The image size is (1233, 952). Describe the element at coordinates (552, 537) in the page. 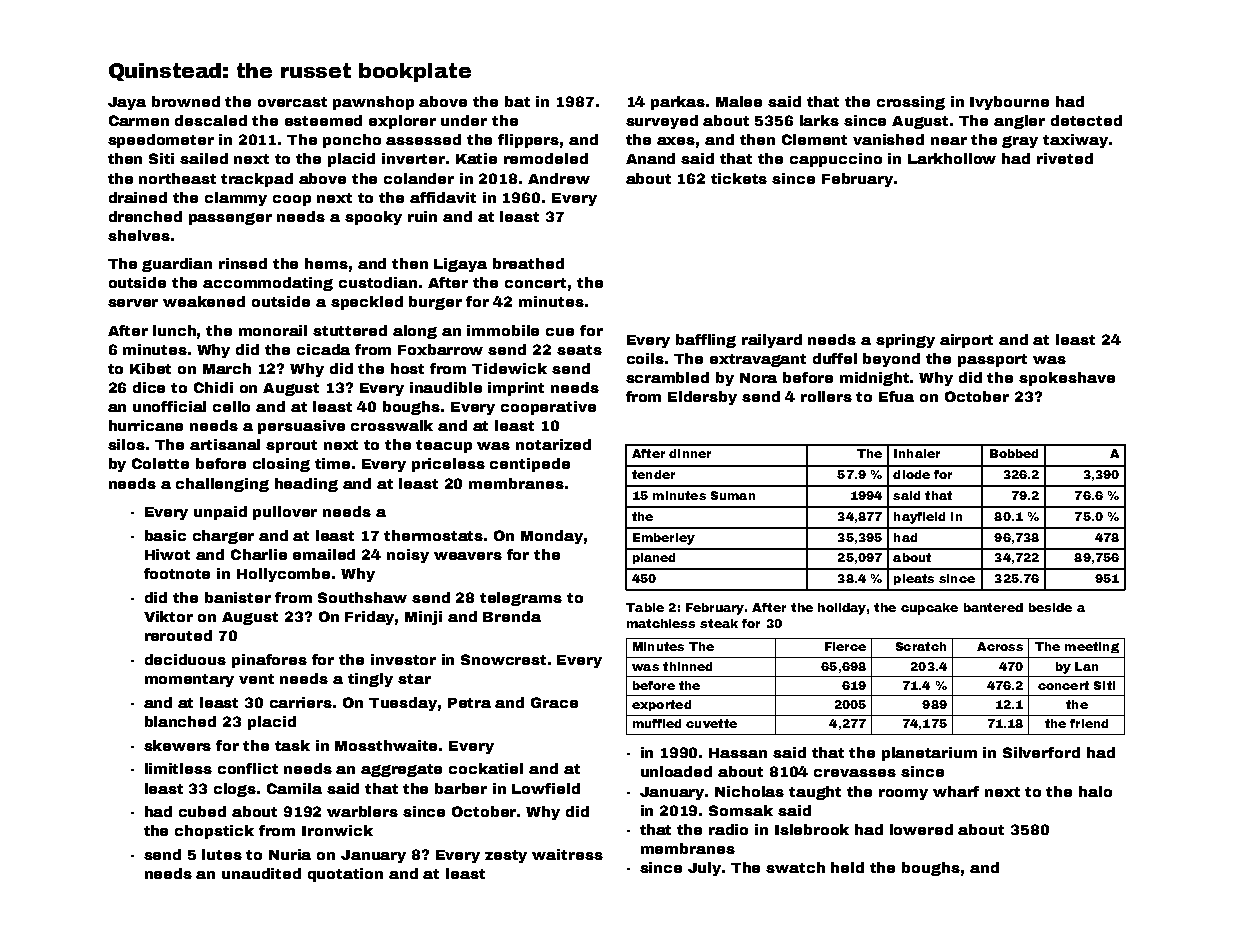

I see `Monday` at that location.
